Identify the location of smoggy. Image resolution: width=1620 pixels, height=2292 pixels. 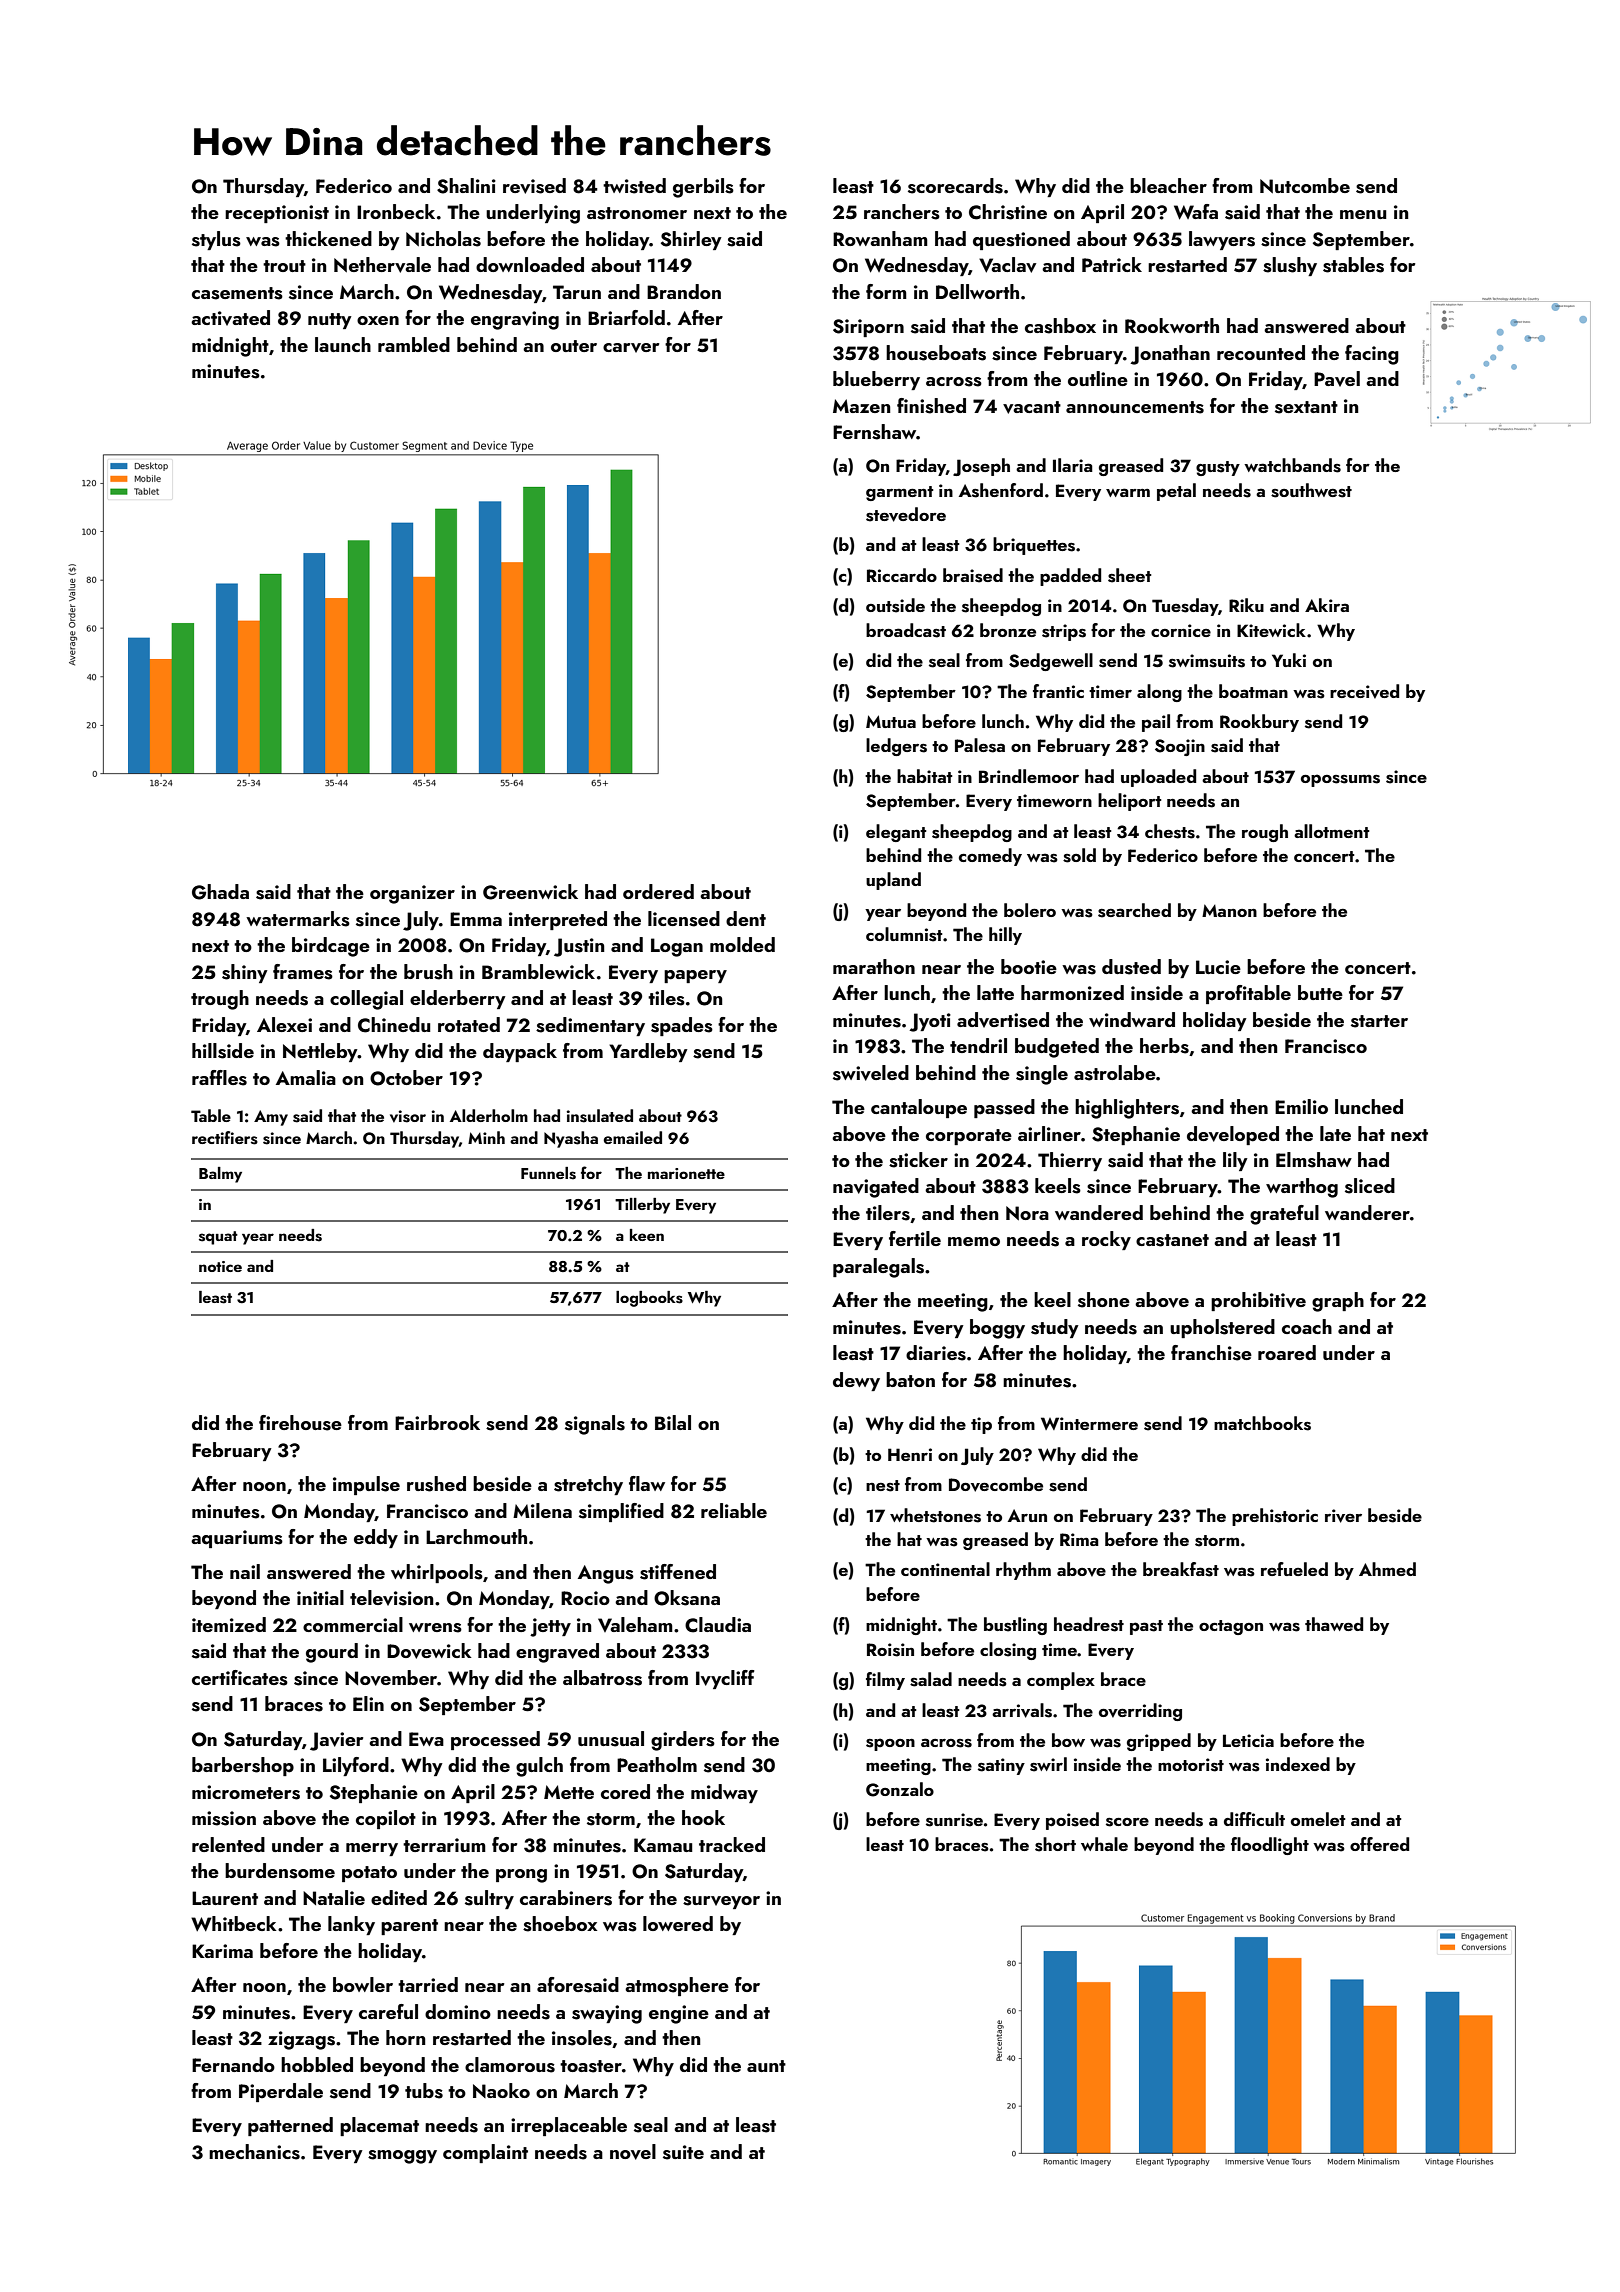
(402, 2157).
